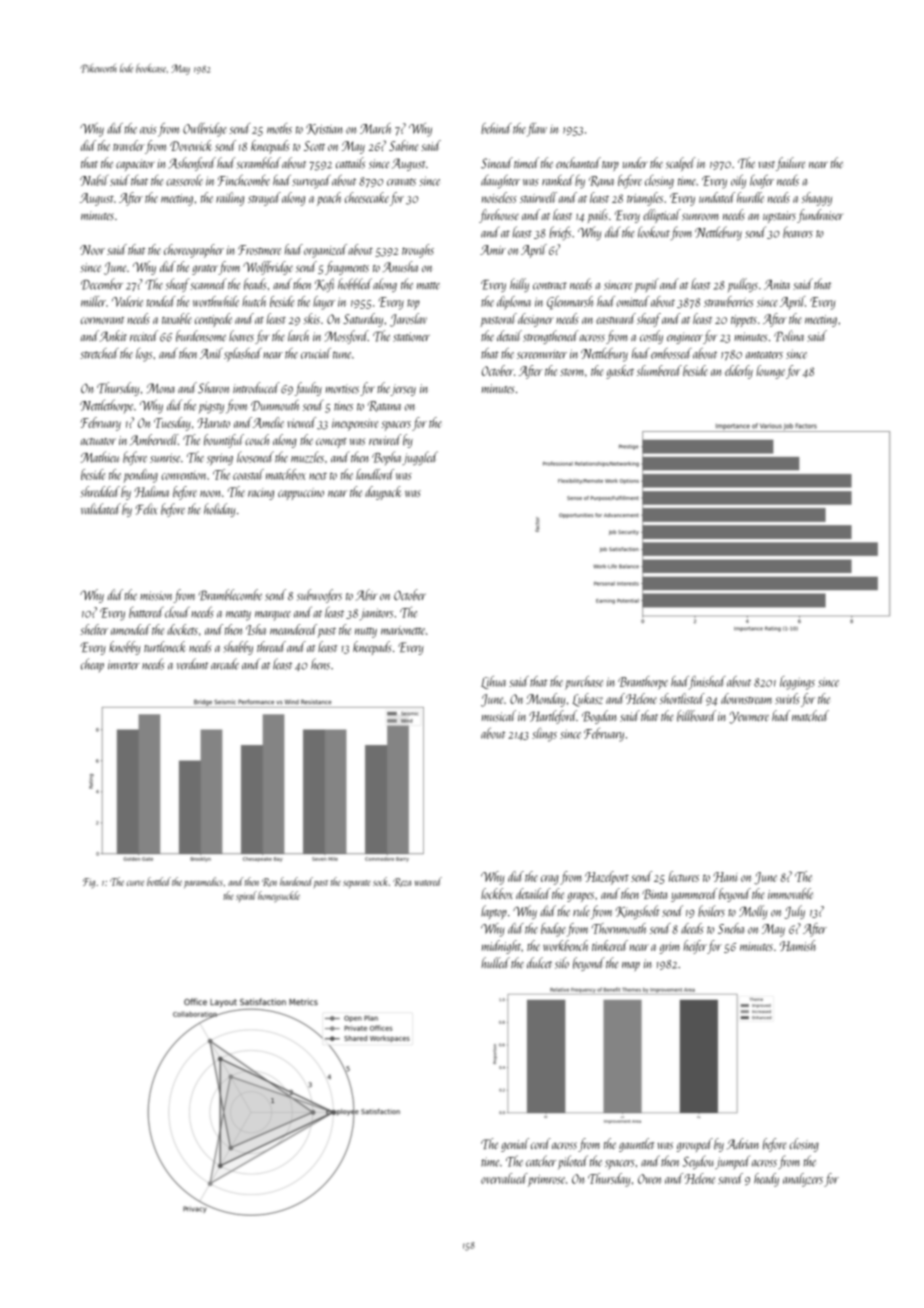  I want to click on battered, so click(146, 612).
